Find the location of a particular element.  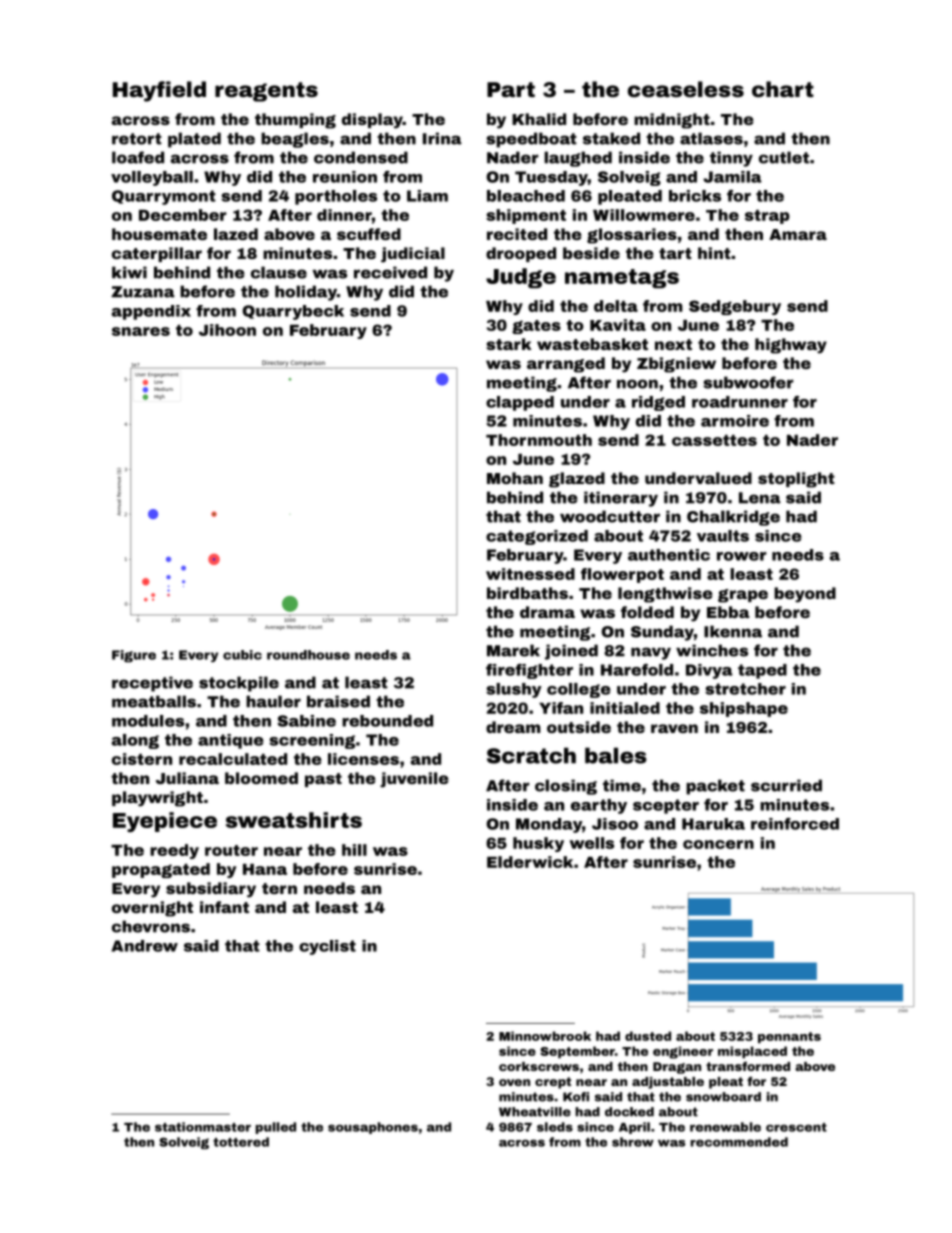

cyclist is located at coordinates (327, 947).
